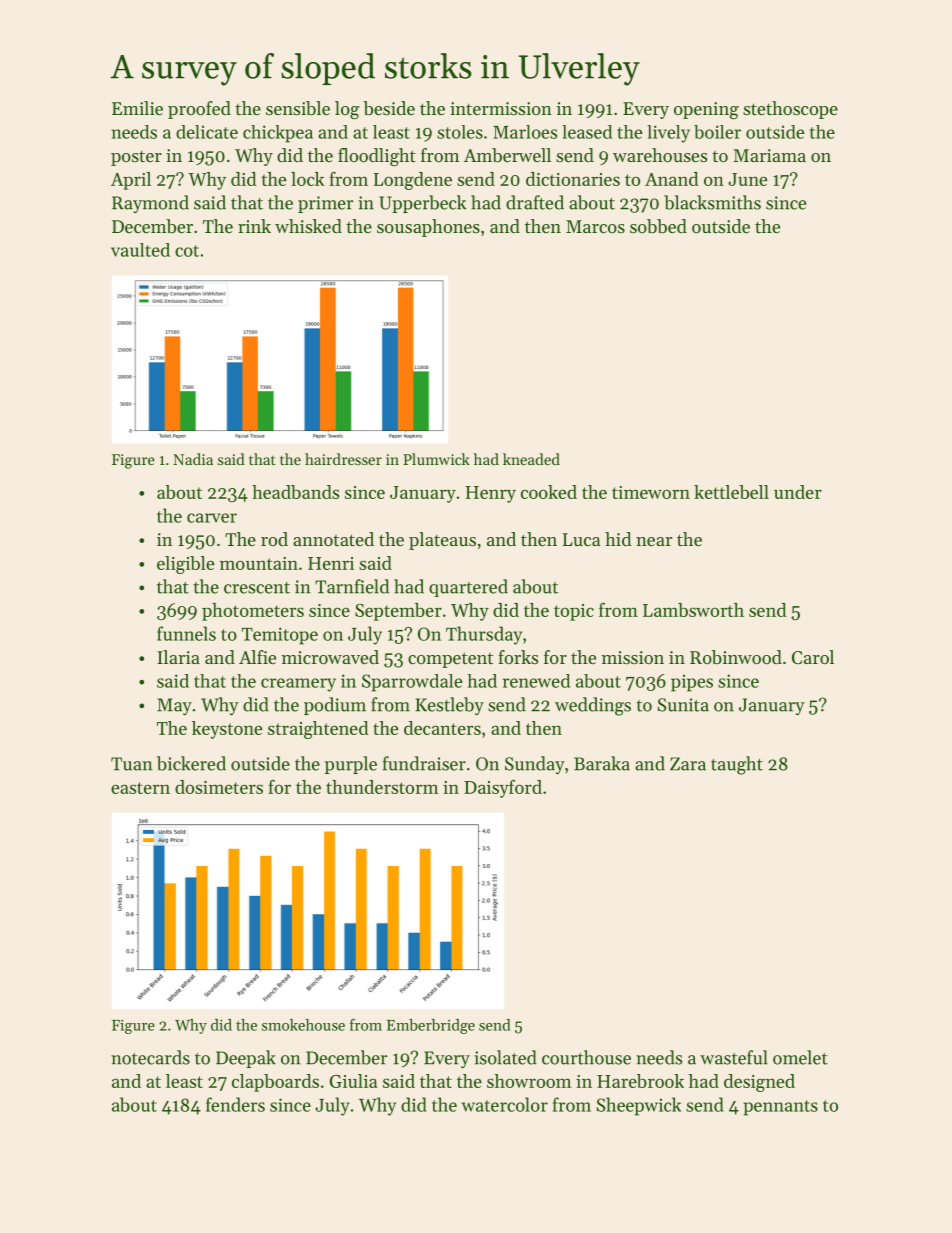  What do you see at coordinates (442, 728) in the document?
I see `decanters` at bounding box center [442, 728].
